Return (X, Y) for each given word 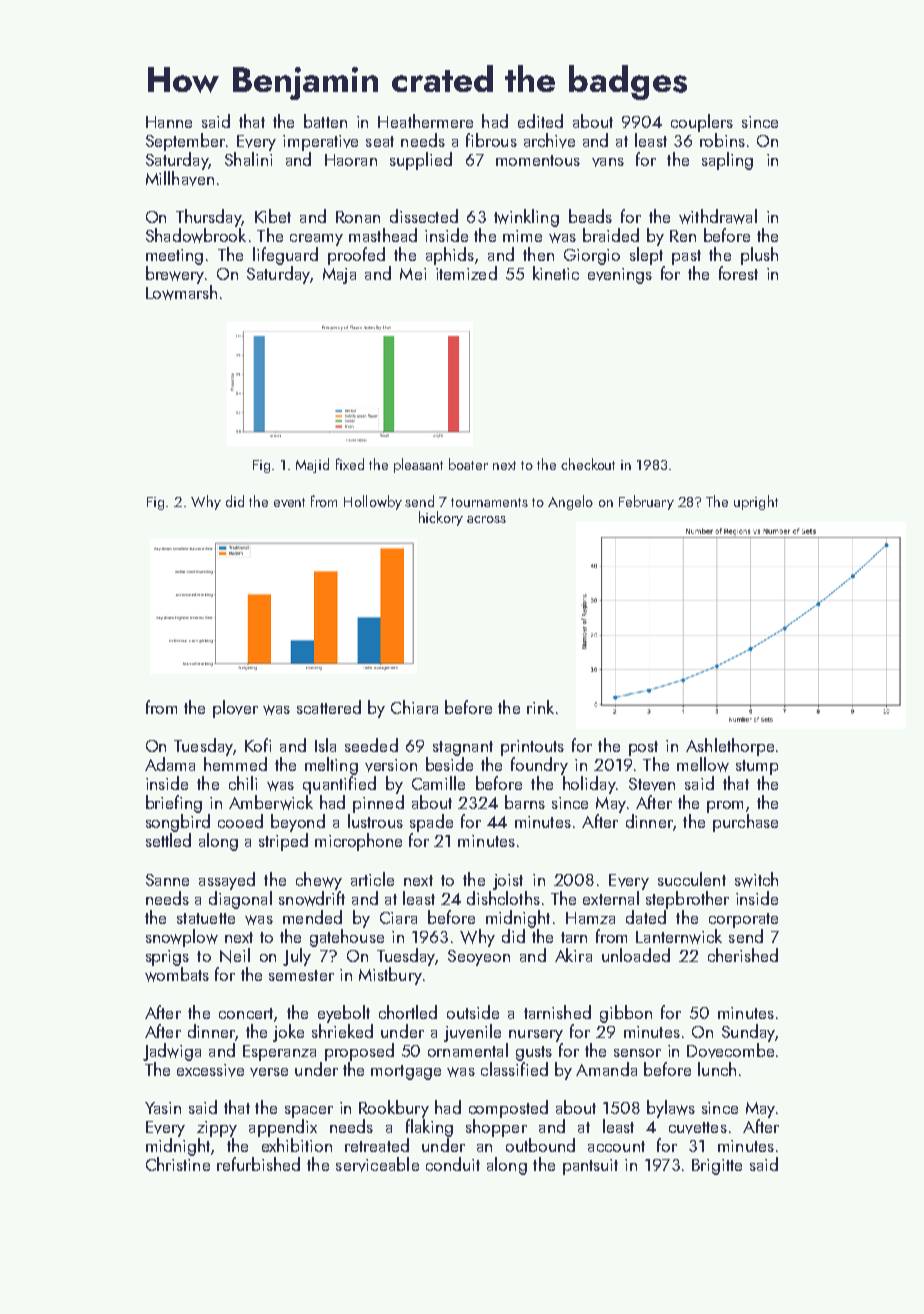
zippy (217, 1129)
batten (325, 121)
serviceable (377, 1164)
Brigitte (717, 1167)
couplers (702, 123)
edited (540, 121)
